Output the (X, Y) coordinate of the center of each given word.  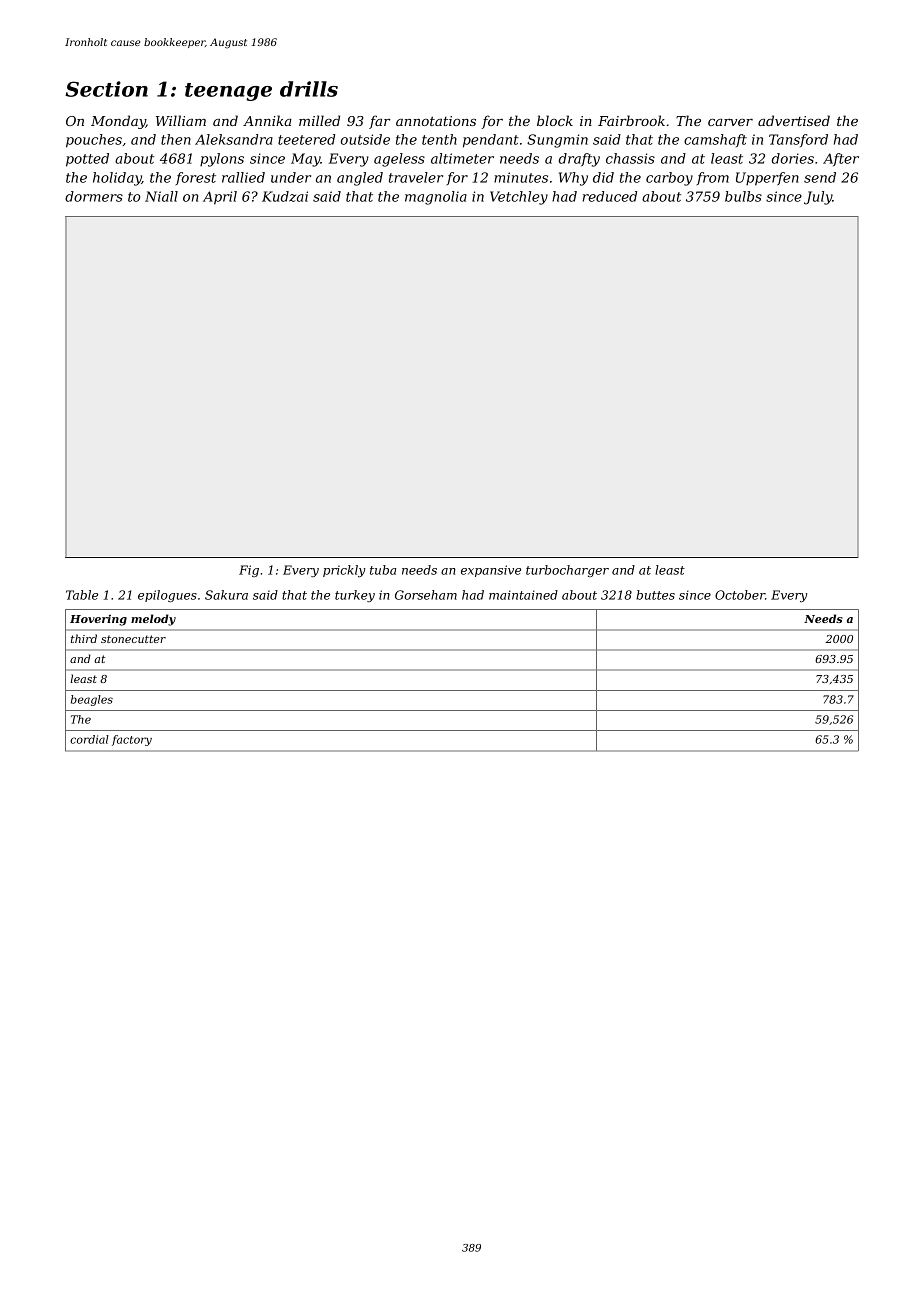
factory (132, 740)
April (220, 198)
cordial (89, 739)
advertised (794, 120)
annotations (436, 121)
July (818, 198)
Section (106, 89)
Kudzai (285, 196)
